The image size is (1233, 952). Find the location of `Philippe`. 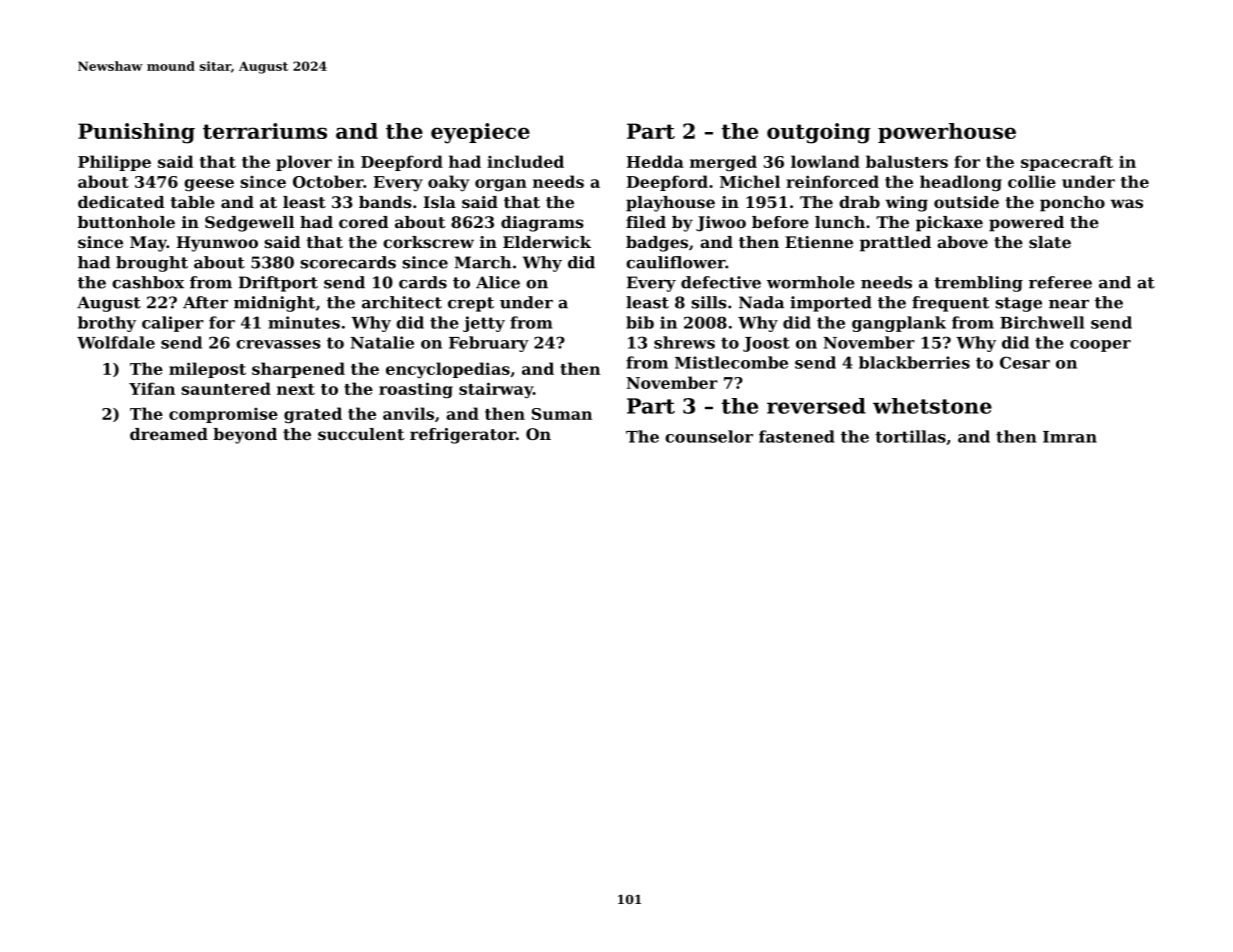

Philippe is located at coordinates (114, 163).
